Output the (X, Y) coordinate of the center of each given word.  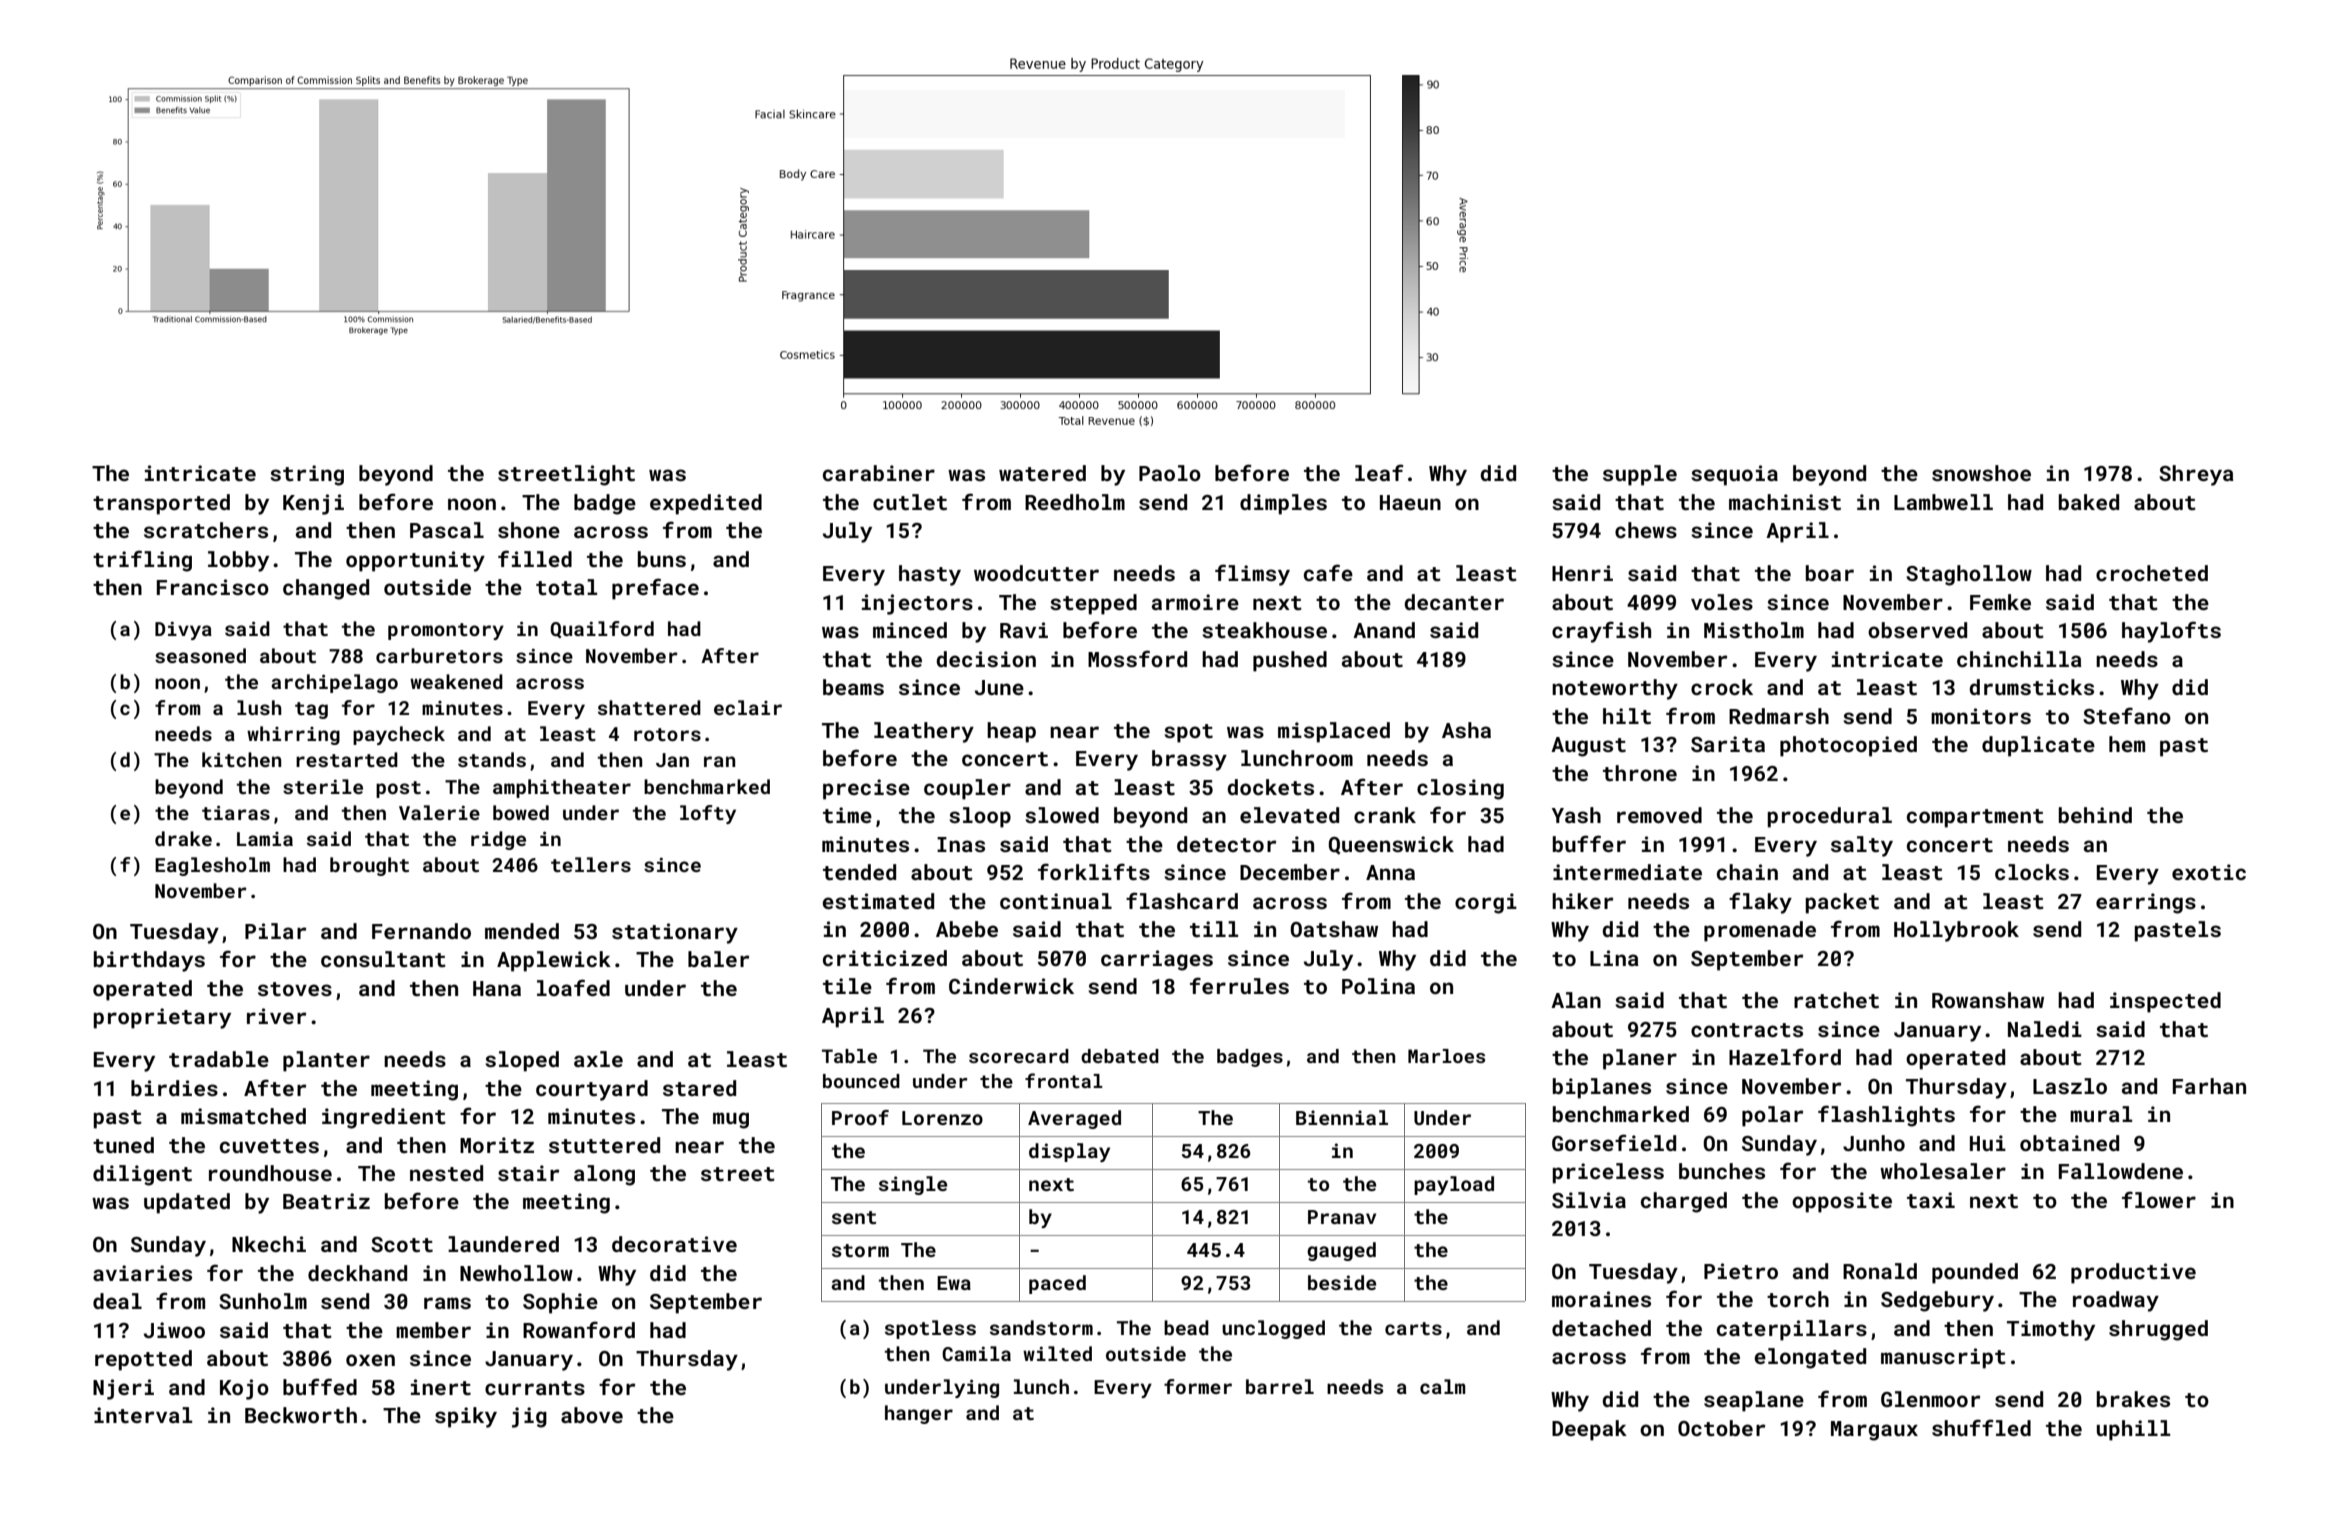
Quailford (602, 629)
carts (1413, 1328)
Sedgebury (1937, 1301)
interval (143, 1415)
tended (859, 872)
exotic (2209, 872)
